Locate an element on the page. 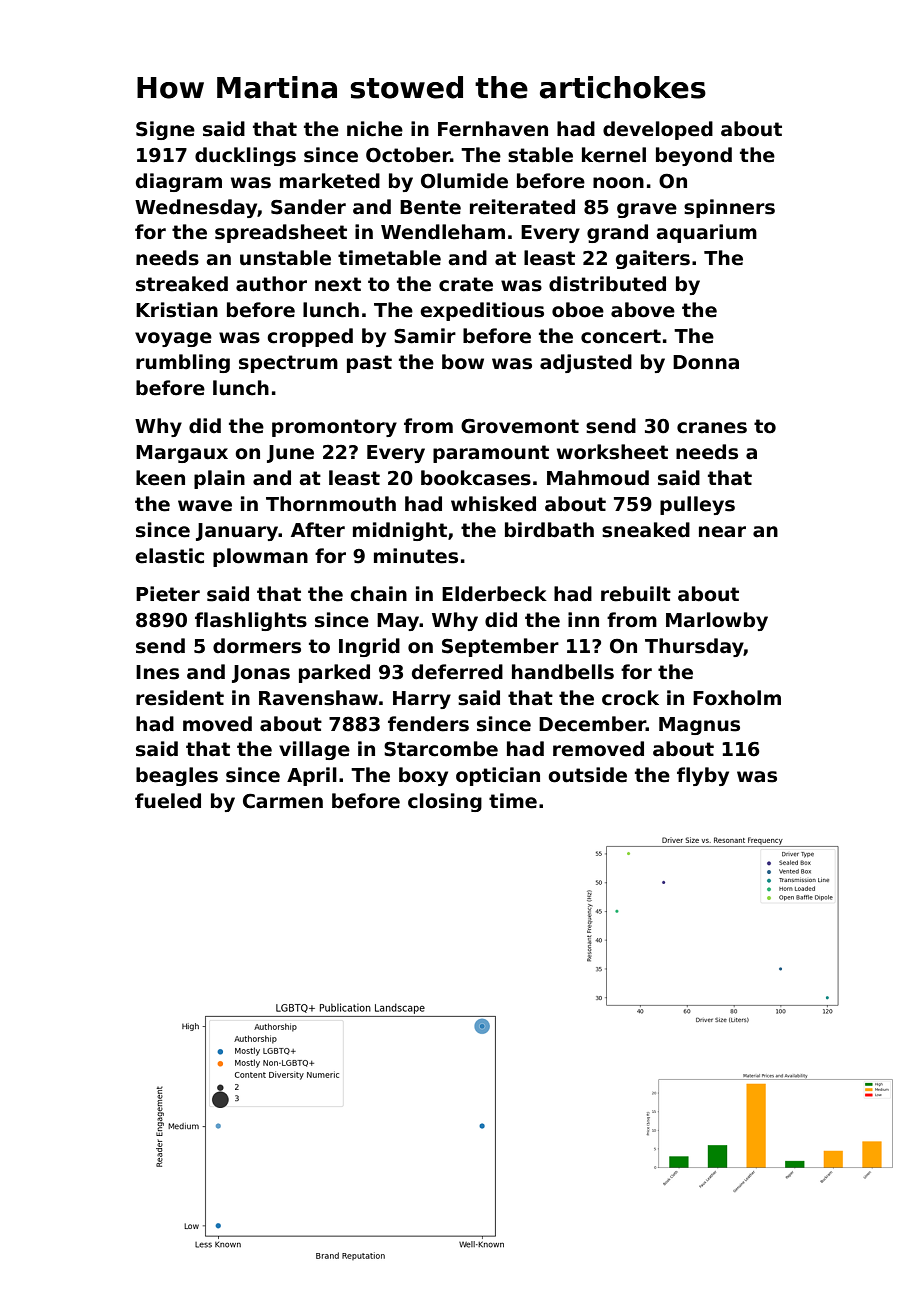  ducklings is located at coordinates (245, 156).
